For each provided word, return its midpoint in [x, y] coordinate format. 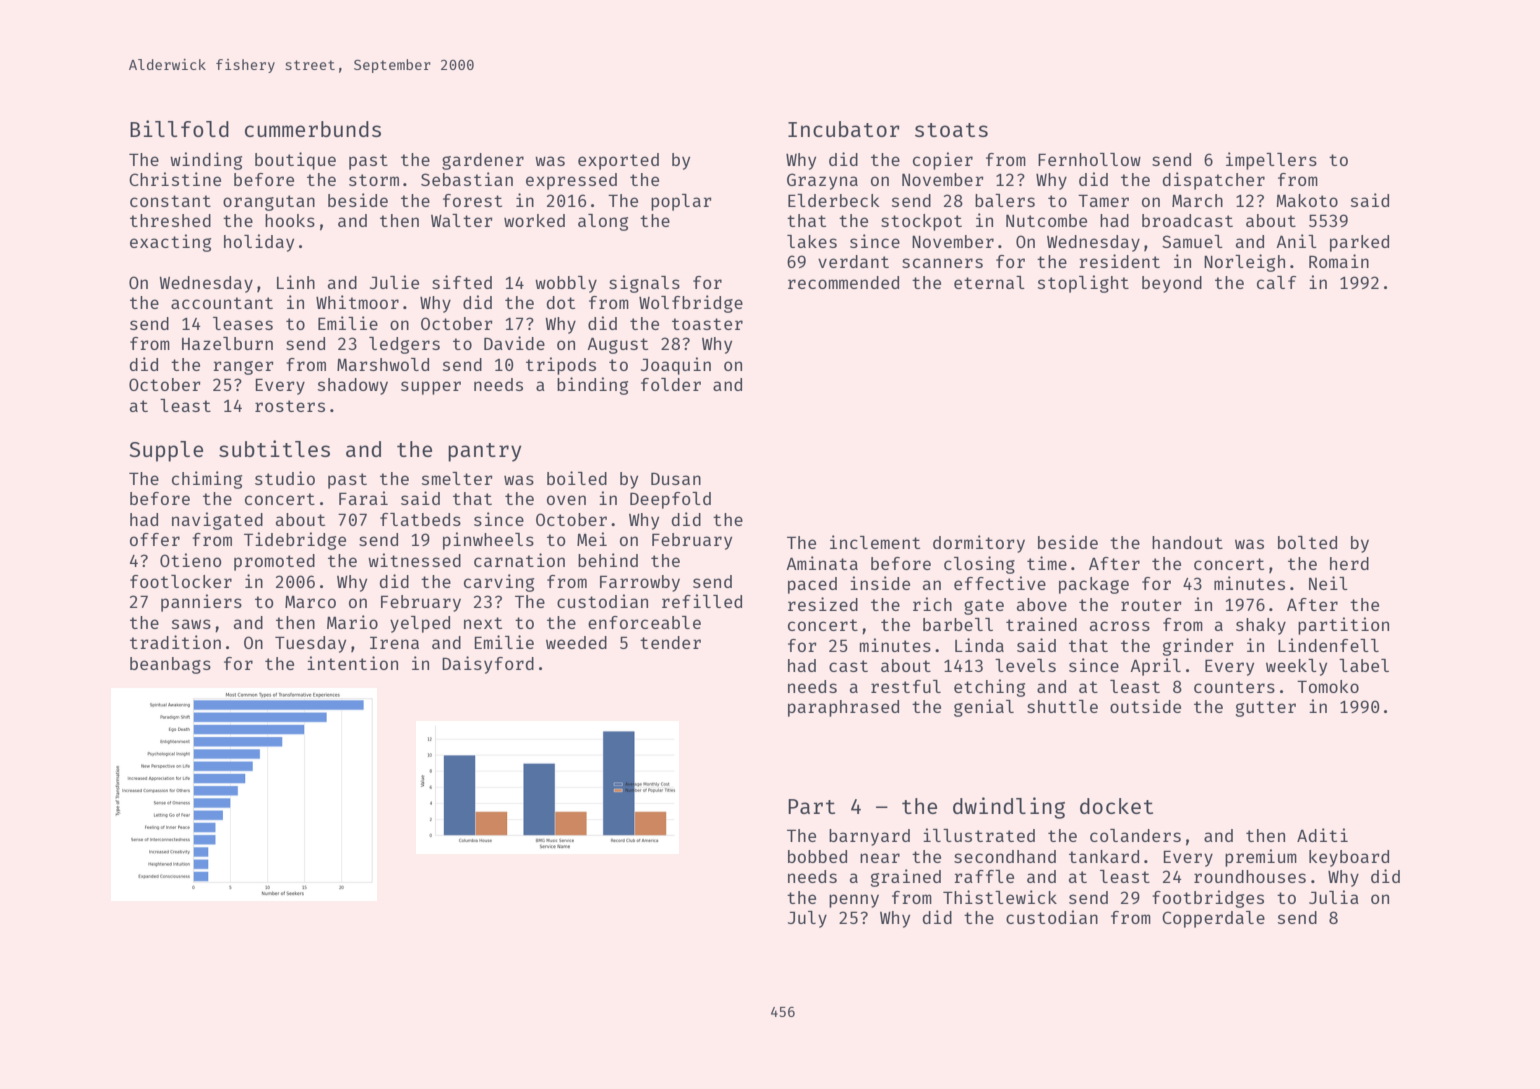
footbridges [1208, 899]
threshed [170, 220]
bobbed [817, 856]
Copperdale [1213, 919]
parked [1359, 243]
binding [592, 386]
